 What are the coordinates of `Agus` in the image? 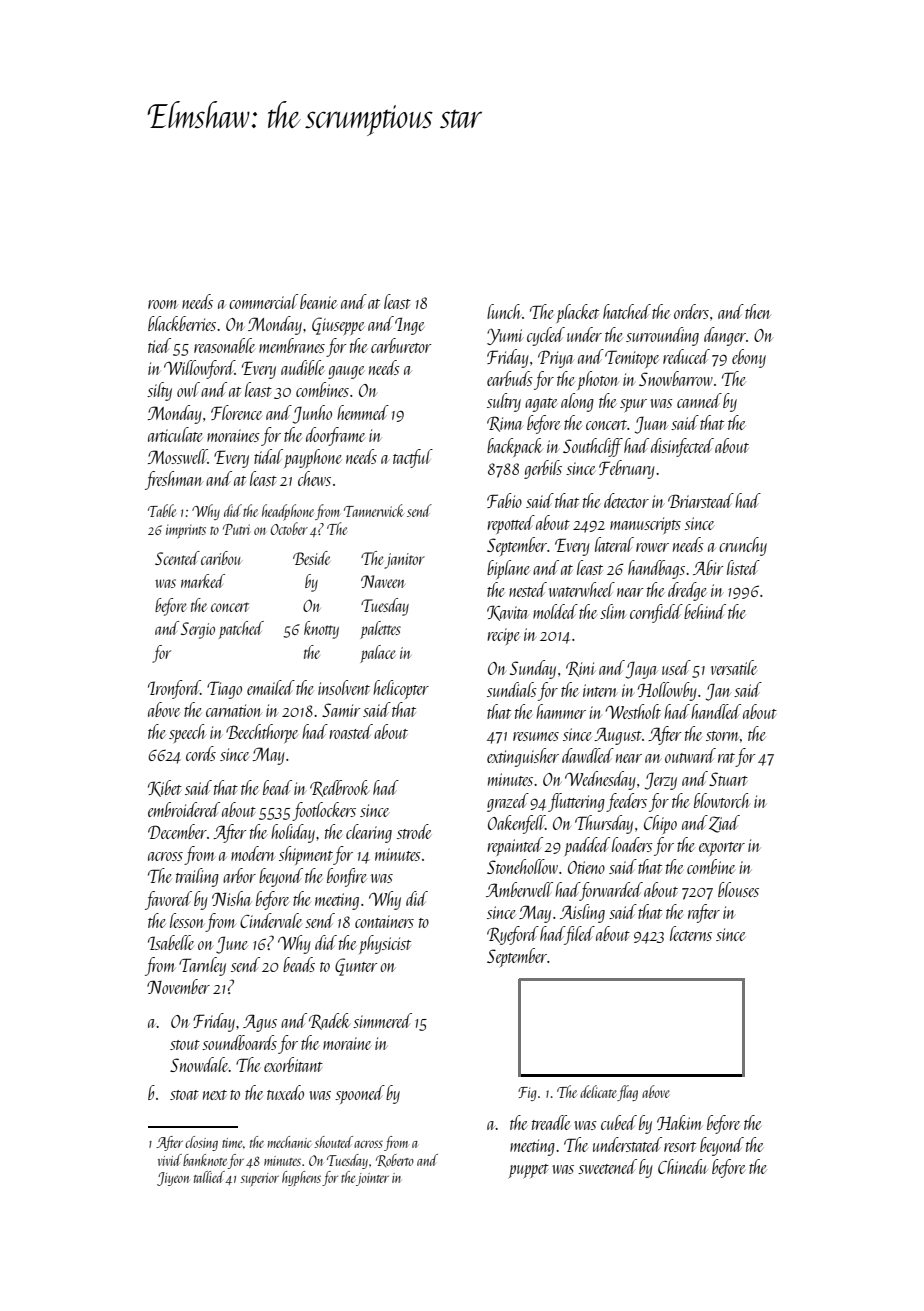 It's located at (260, 1023).
